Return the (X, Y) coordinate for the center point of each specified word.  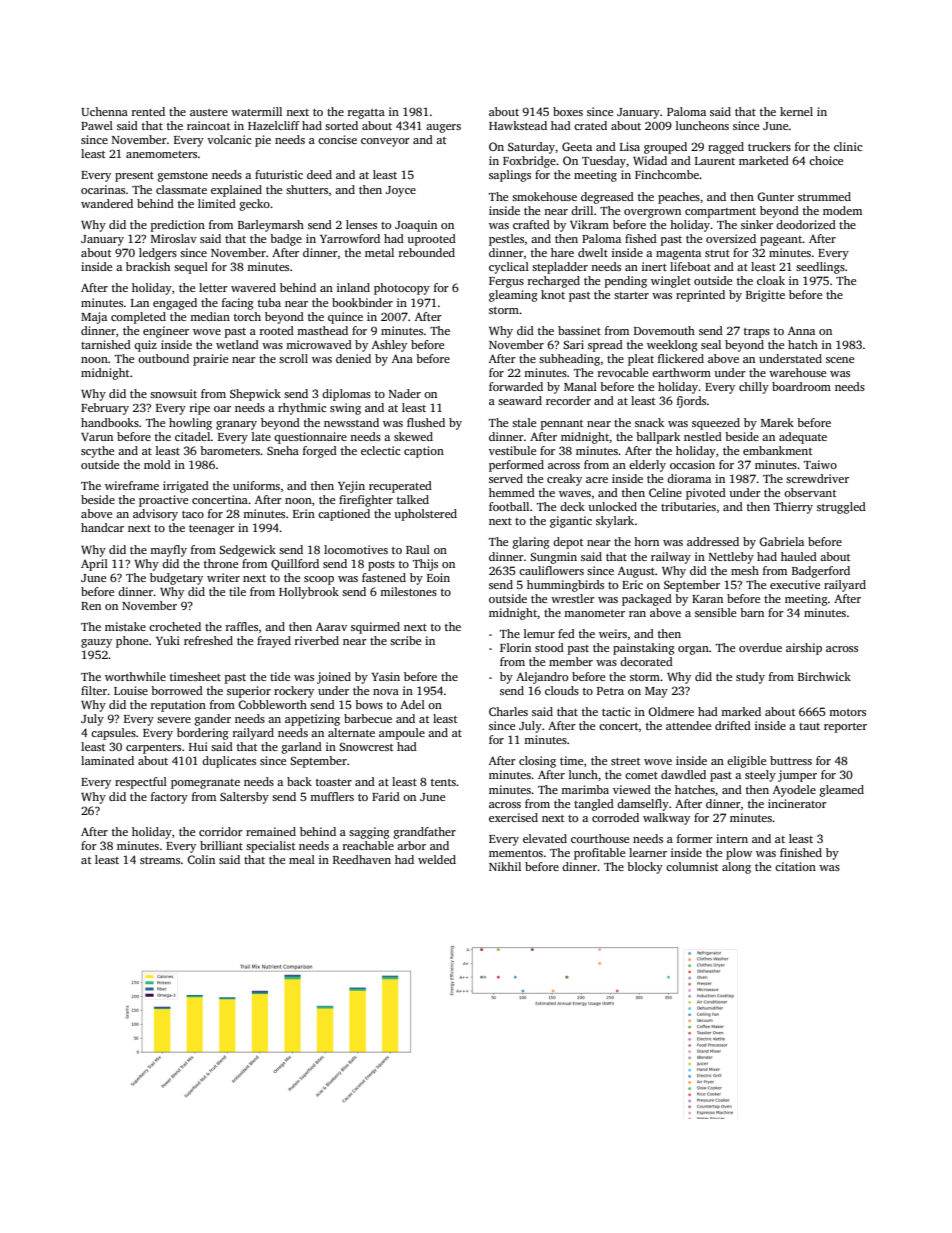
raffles (242, 626)
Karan (707, 599)
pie (263, 141)
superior (249, 692)
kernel (796, 111)
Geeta (577, 146)
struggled (841, 508)
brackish (148, 266)
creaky (564, 480)
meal (302, 859)
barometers (230, 450)
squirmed (375, 628)
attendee (688, 725)
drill (582, 210)
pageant (781, 241)
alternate (351, 732)
